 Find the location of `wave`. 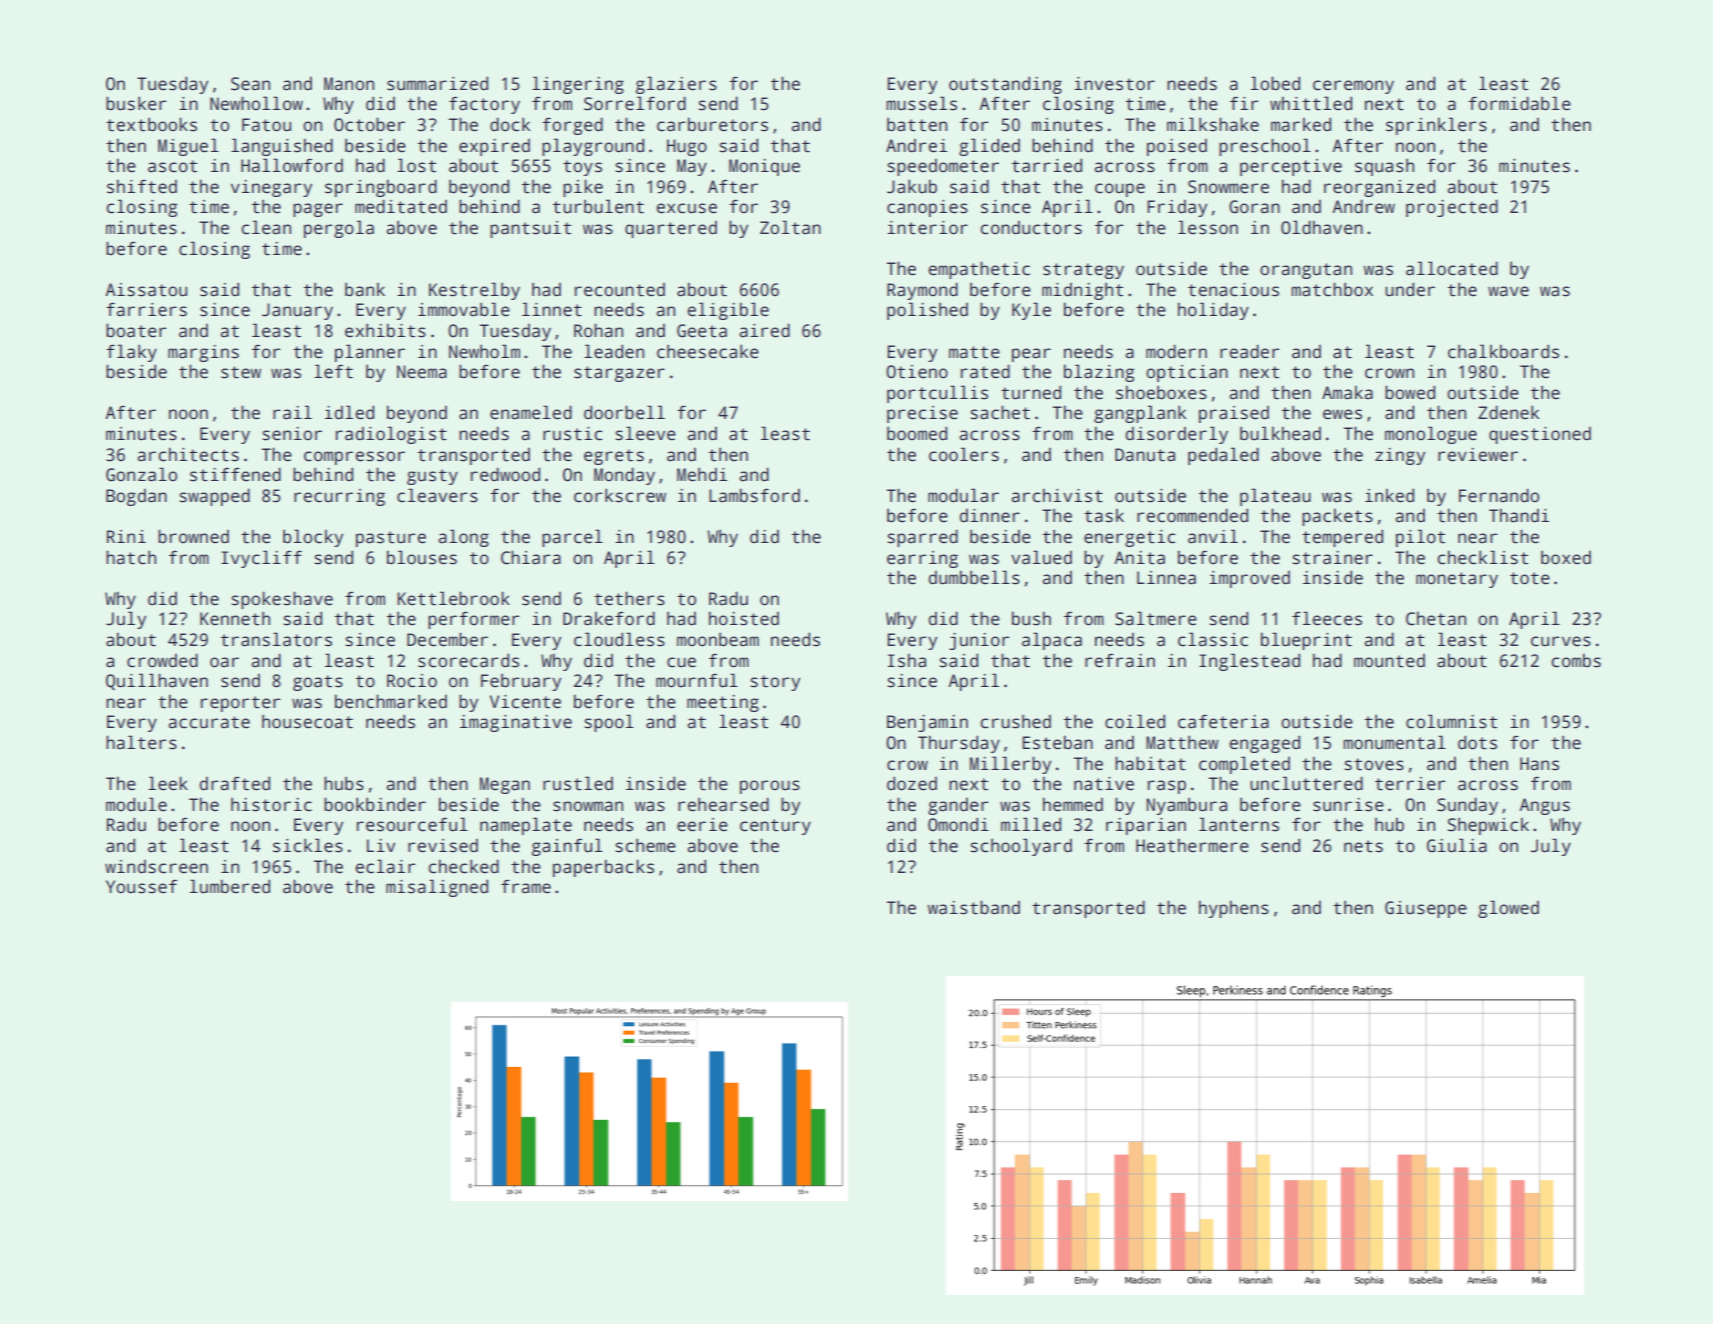

wave is located at coordinates (1508, 291).
